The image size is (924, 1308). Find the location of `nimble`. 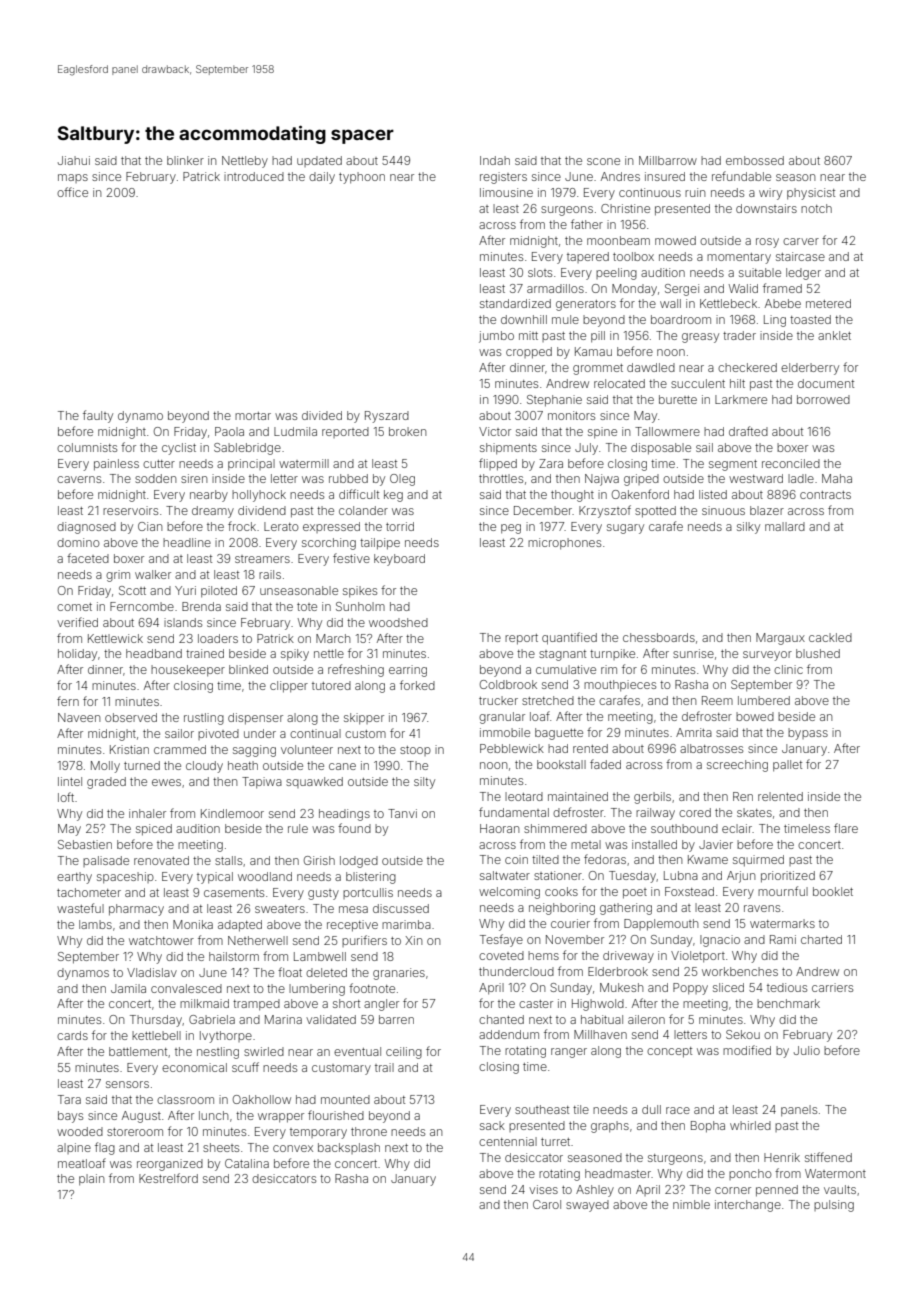

nimble is located at coordinates (691, 1204).
